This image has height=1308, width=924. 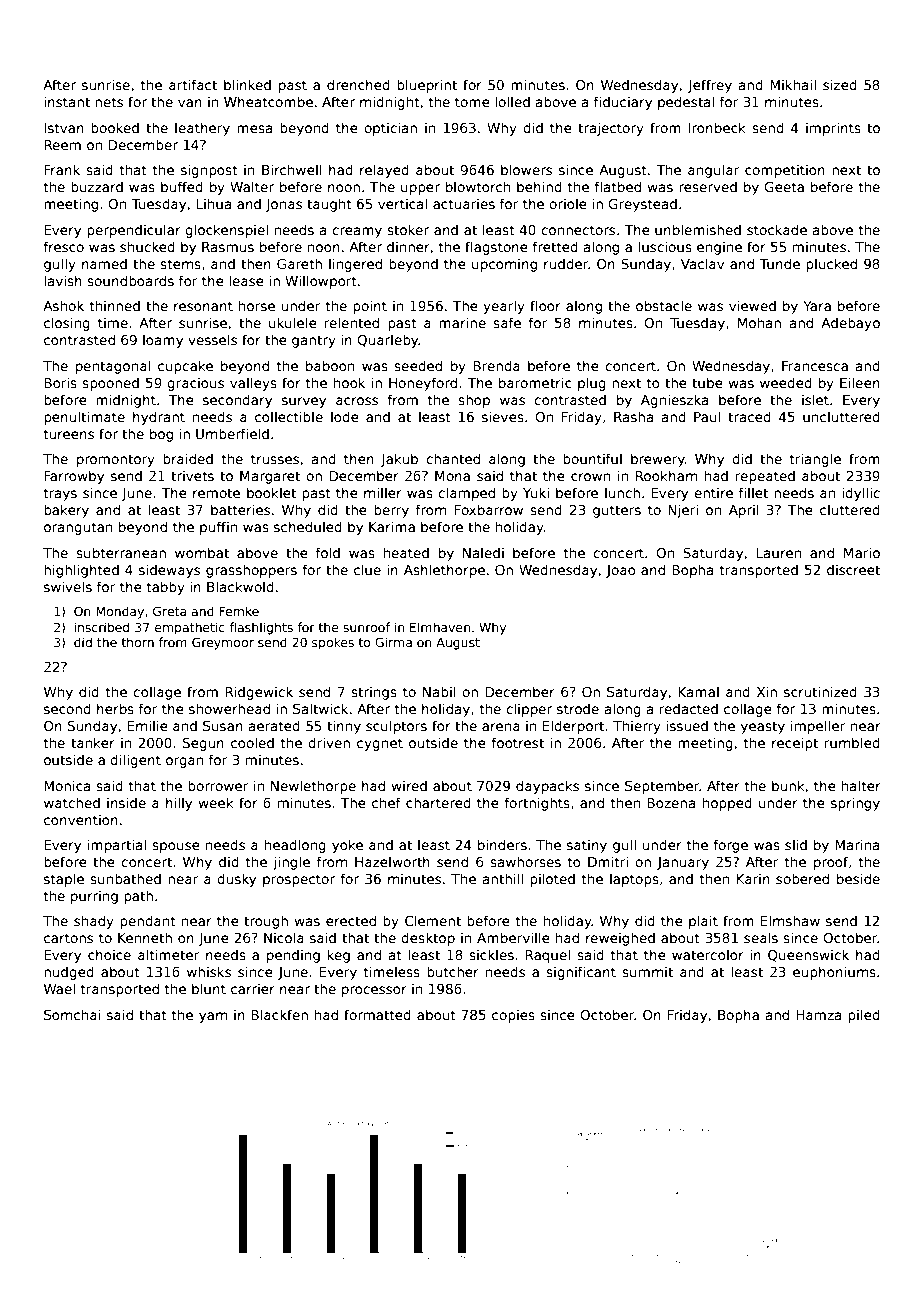 I want to click on triangle, so click(x=815, y=460).
